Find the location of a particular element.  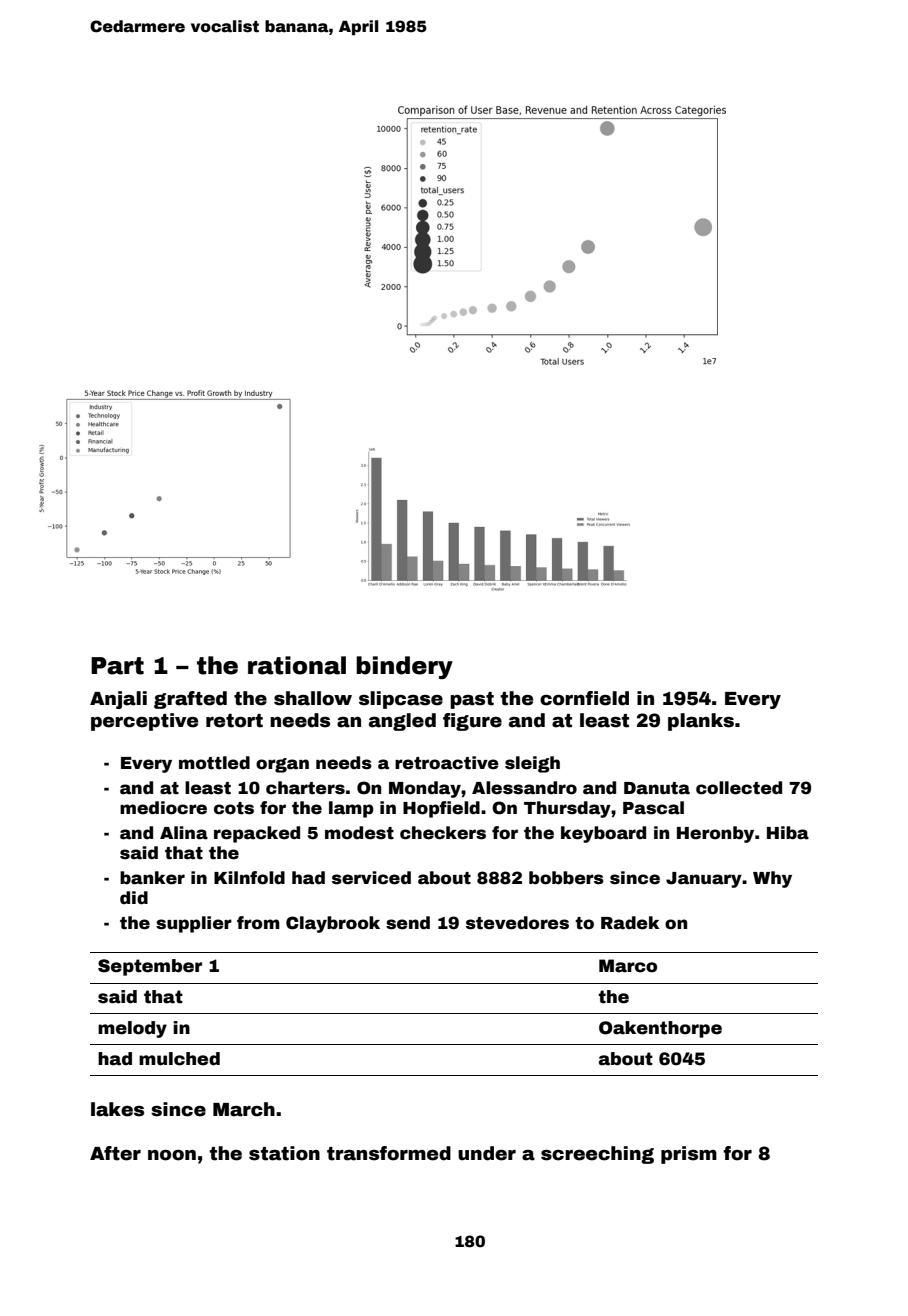

mulched is located at coordinates (179, 1059).
